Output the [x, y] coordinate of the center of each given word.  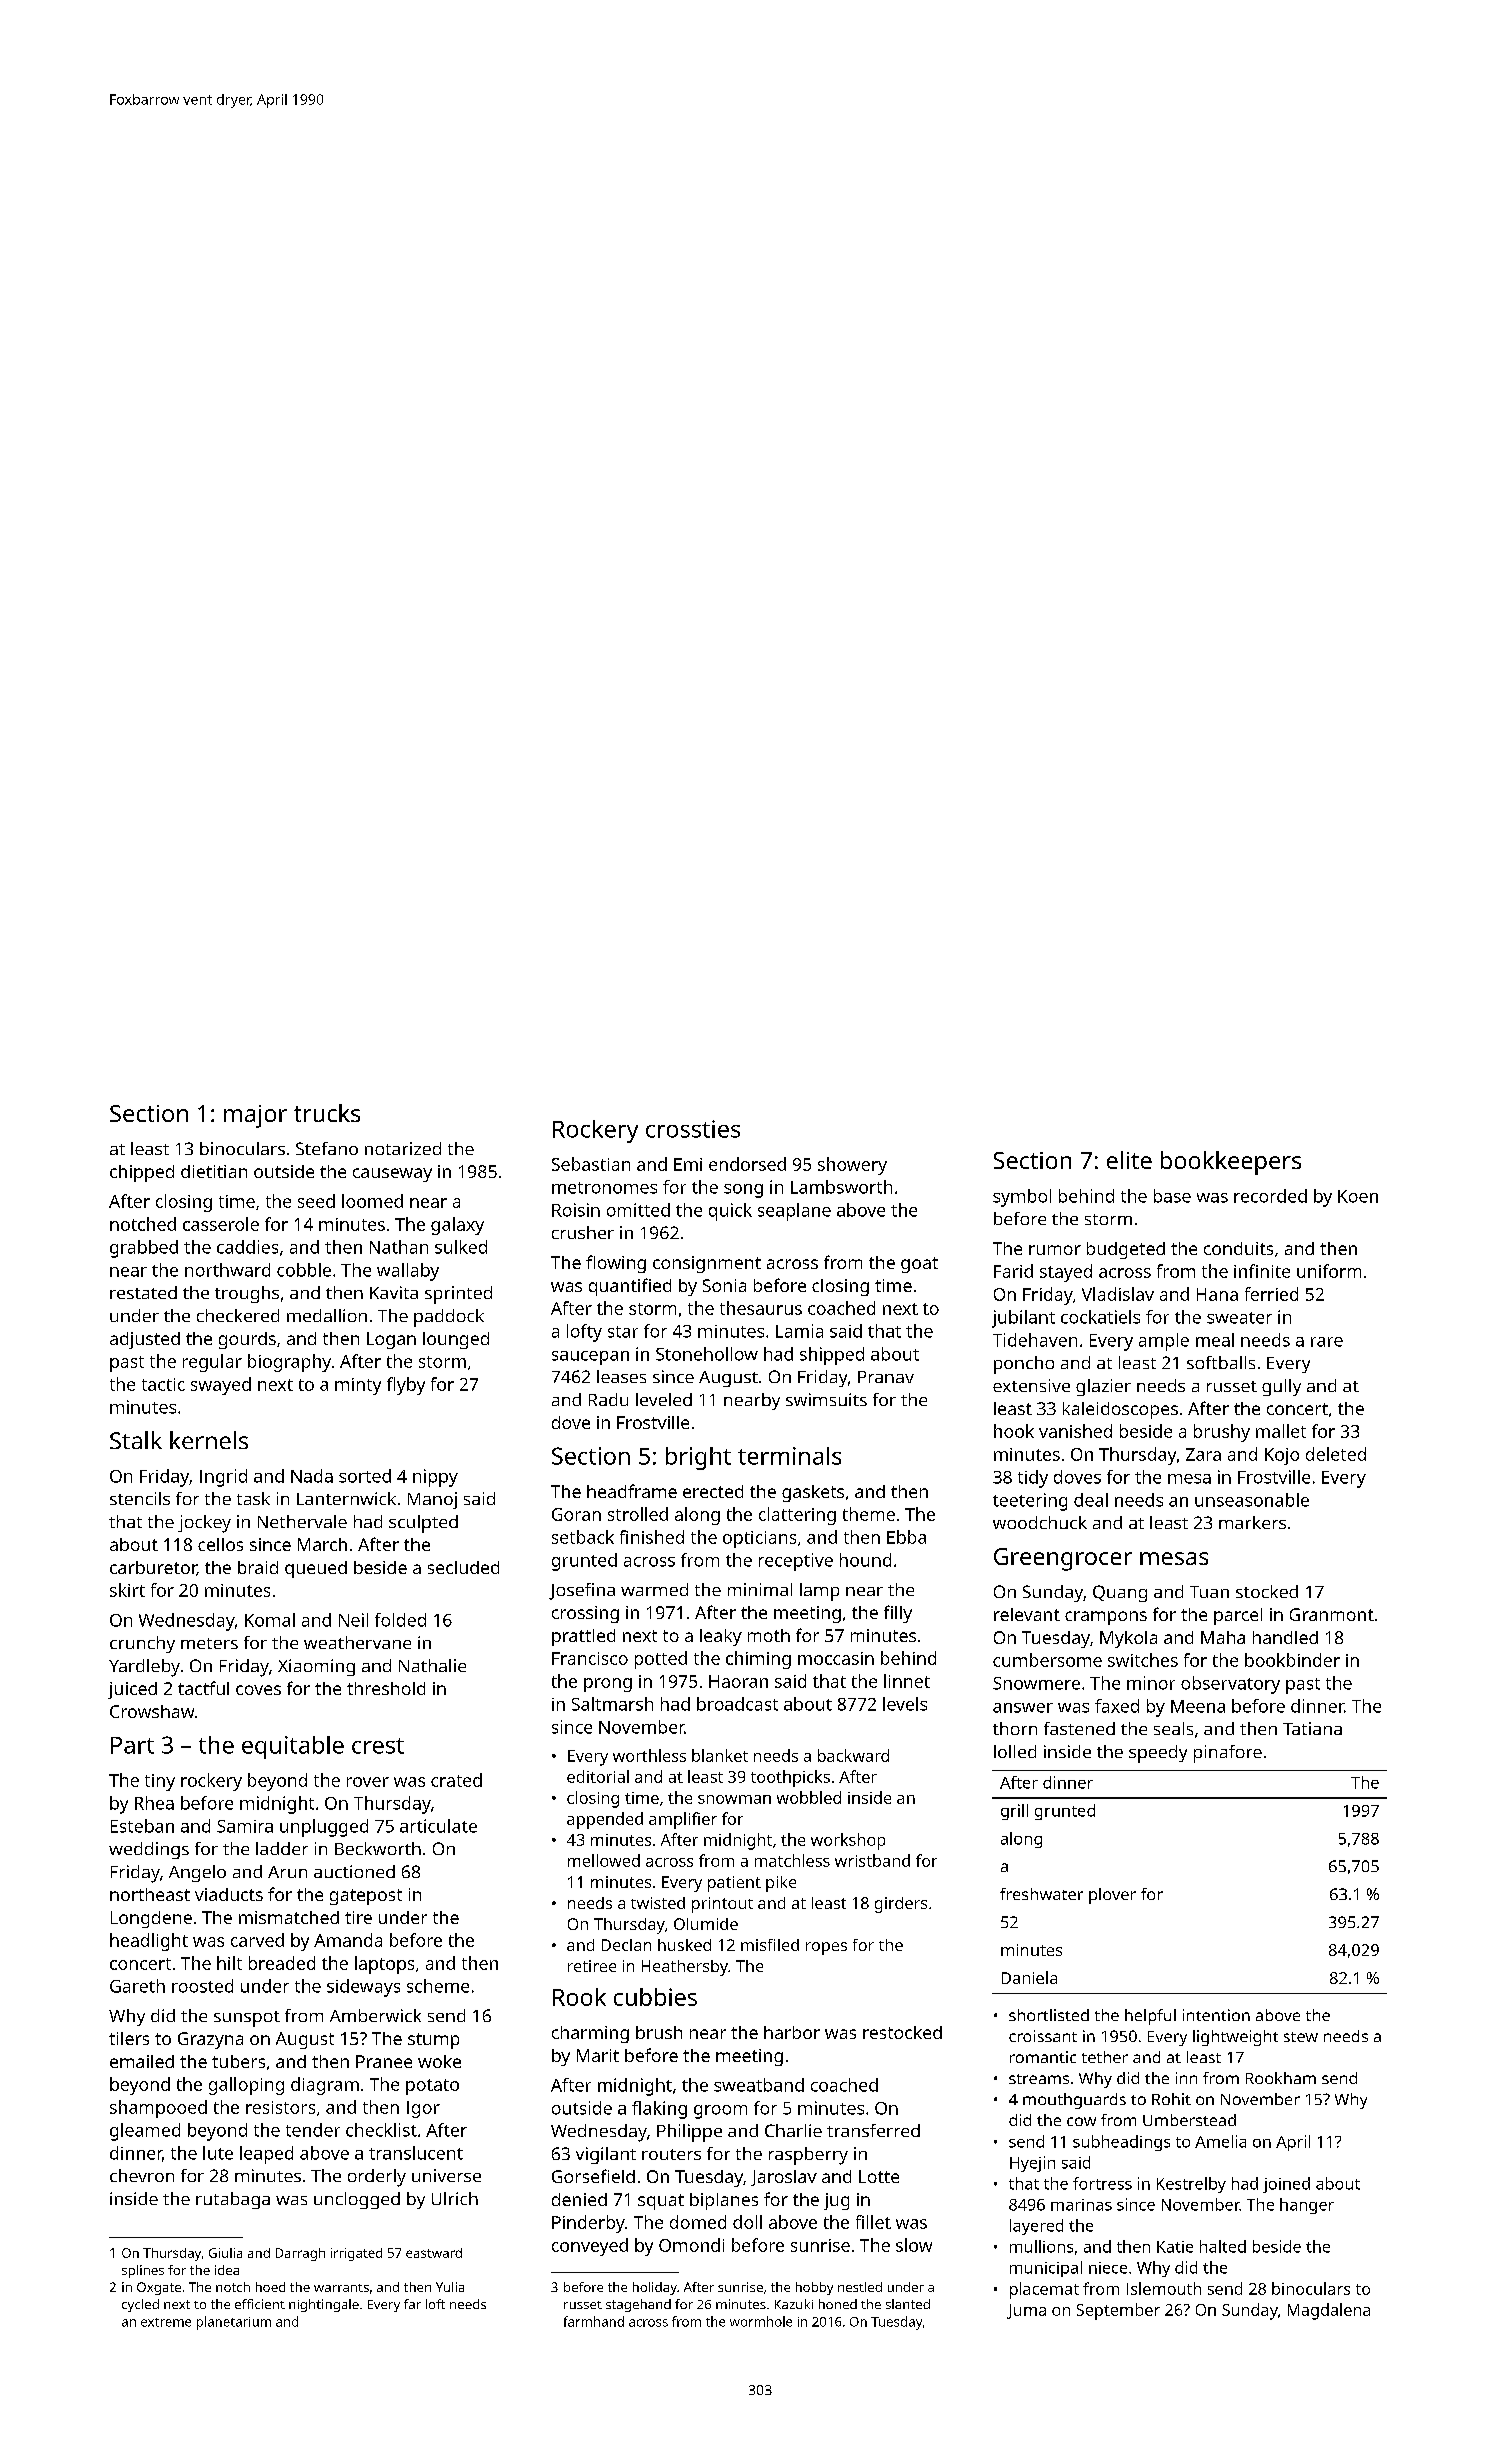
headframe [632, 1491]
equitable [293, 1747]
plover [1112, 1896]
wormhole [761, 2321]
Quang [1120, 1593]
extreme [166, 2322]
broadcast [737, 1704]
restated [143, 1292]
